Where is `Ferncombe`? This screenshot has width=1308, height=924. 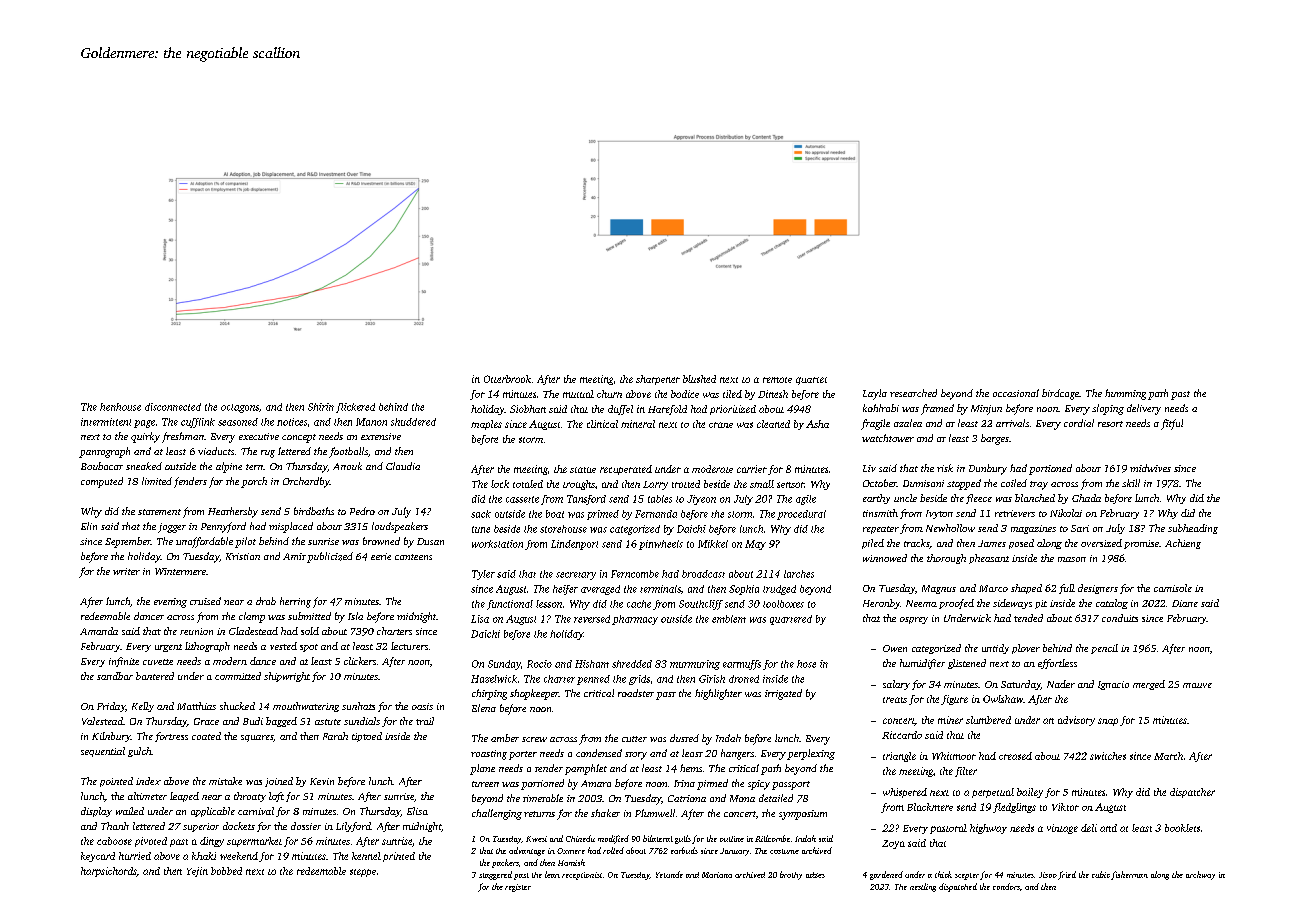 Ferncombe is located at coordinates (635, 574).
